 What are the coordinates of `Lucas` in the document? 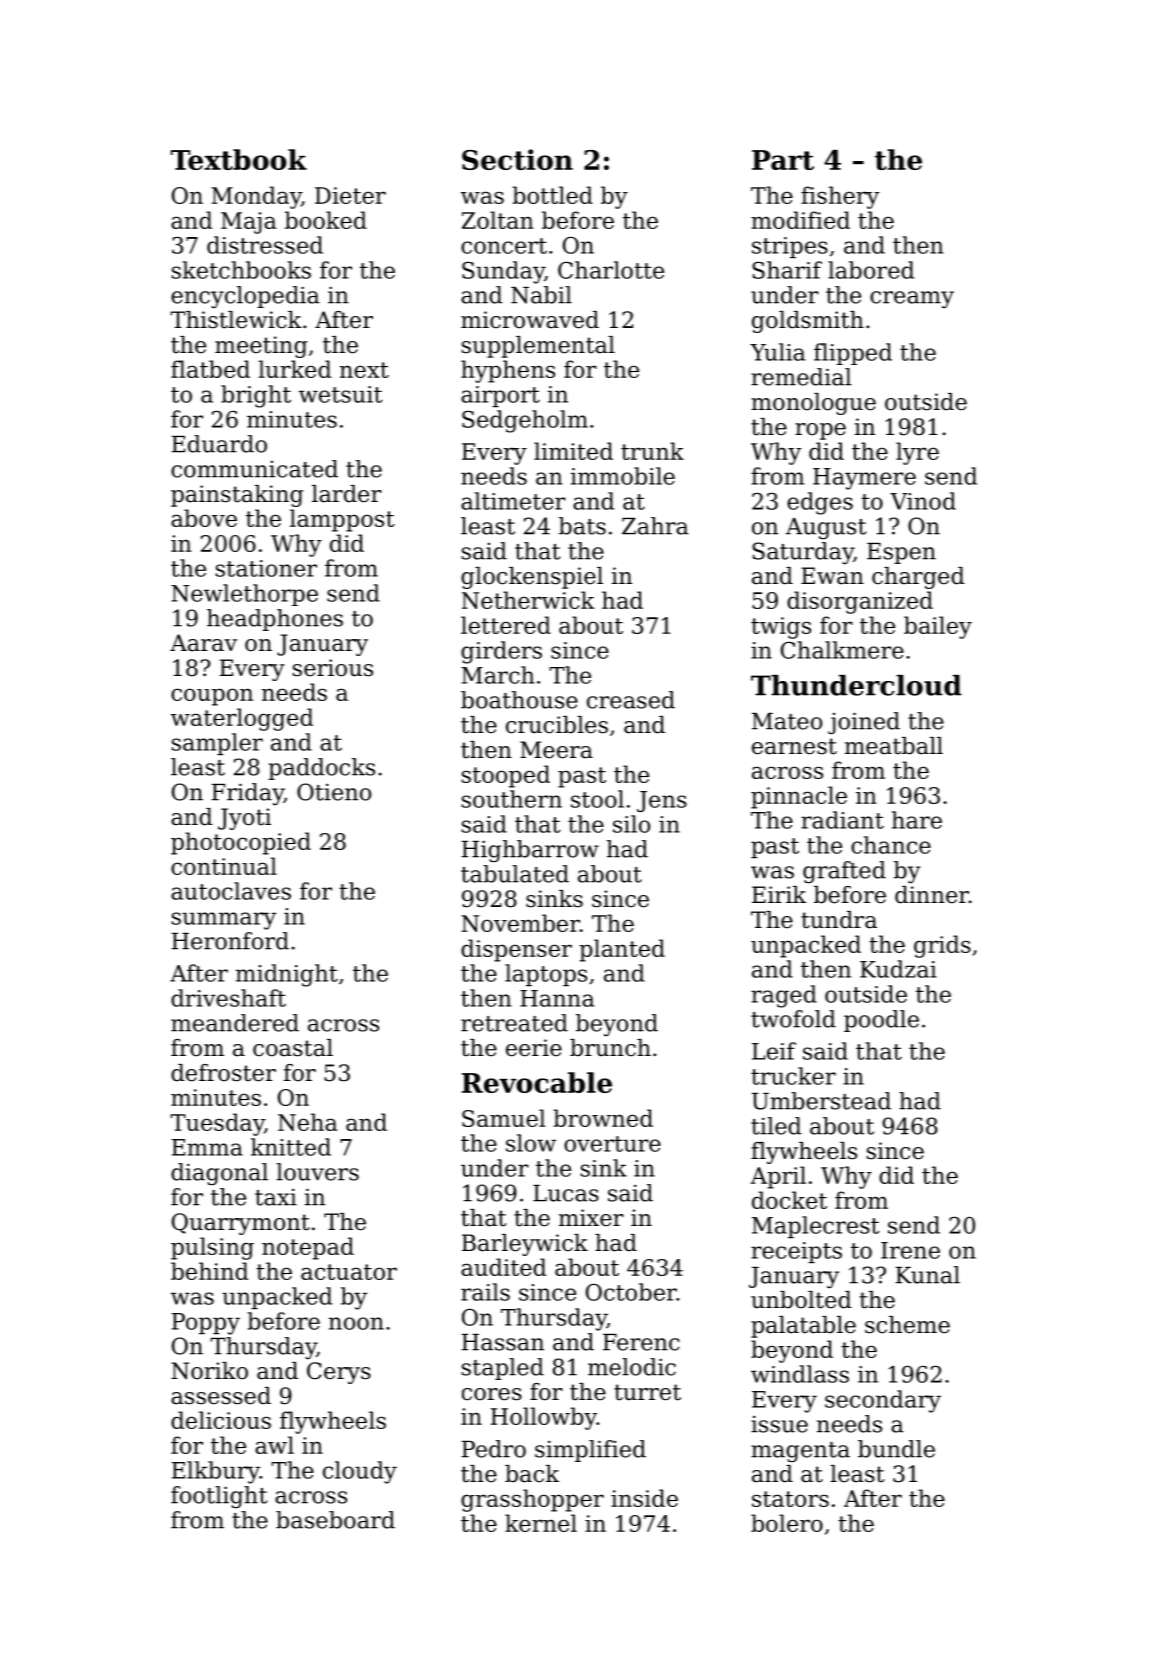 It's located at (566, 1193).
